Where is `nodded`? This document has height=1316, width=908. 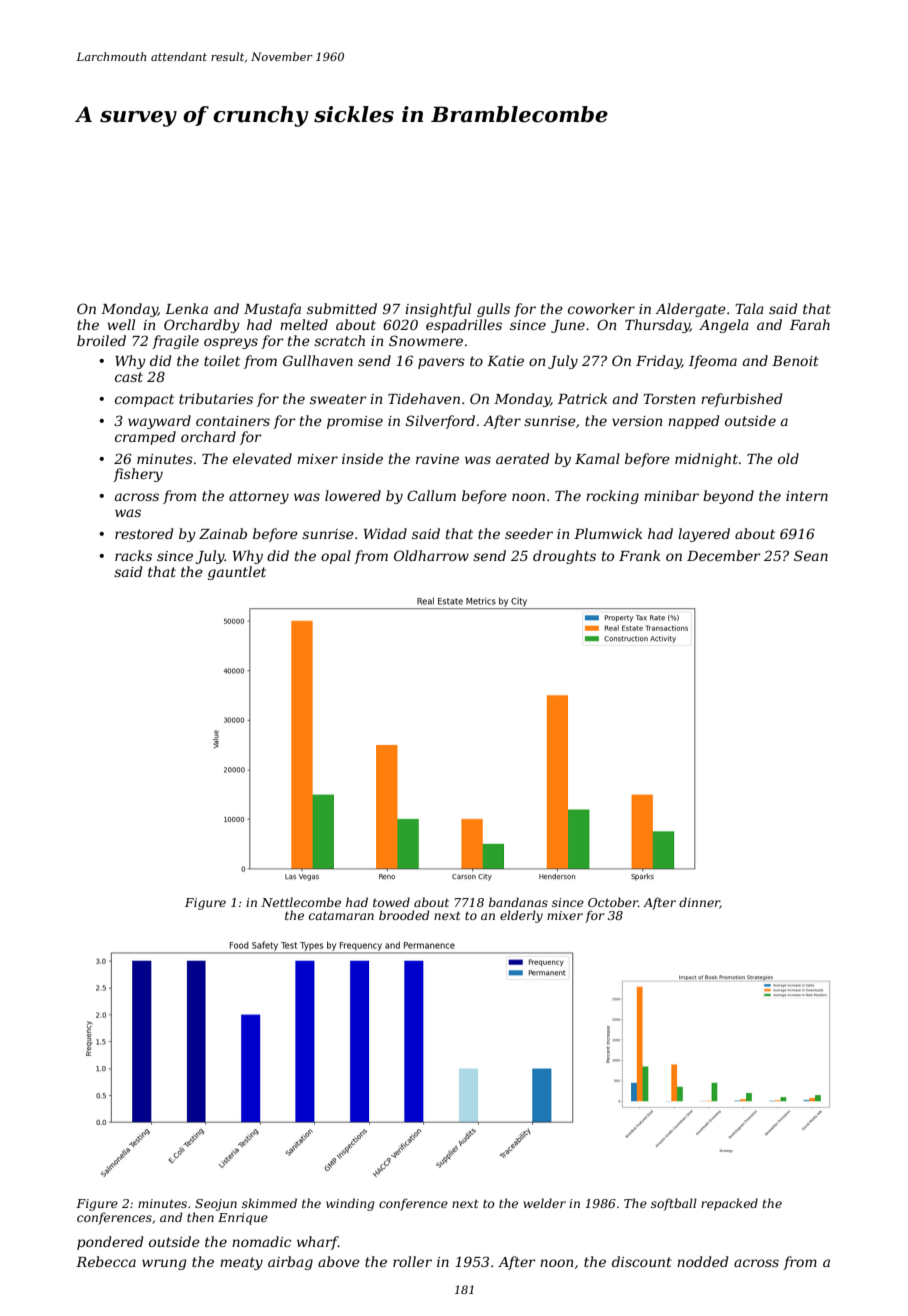
nodded is located at coordinates (702, 1261).
